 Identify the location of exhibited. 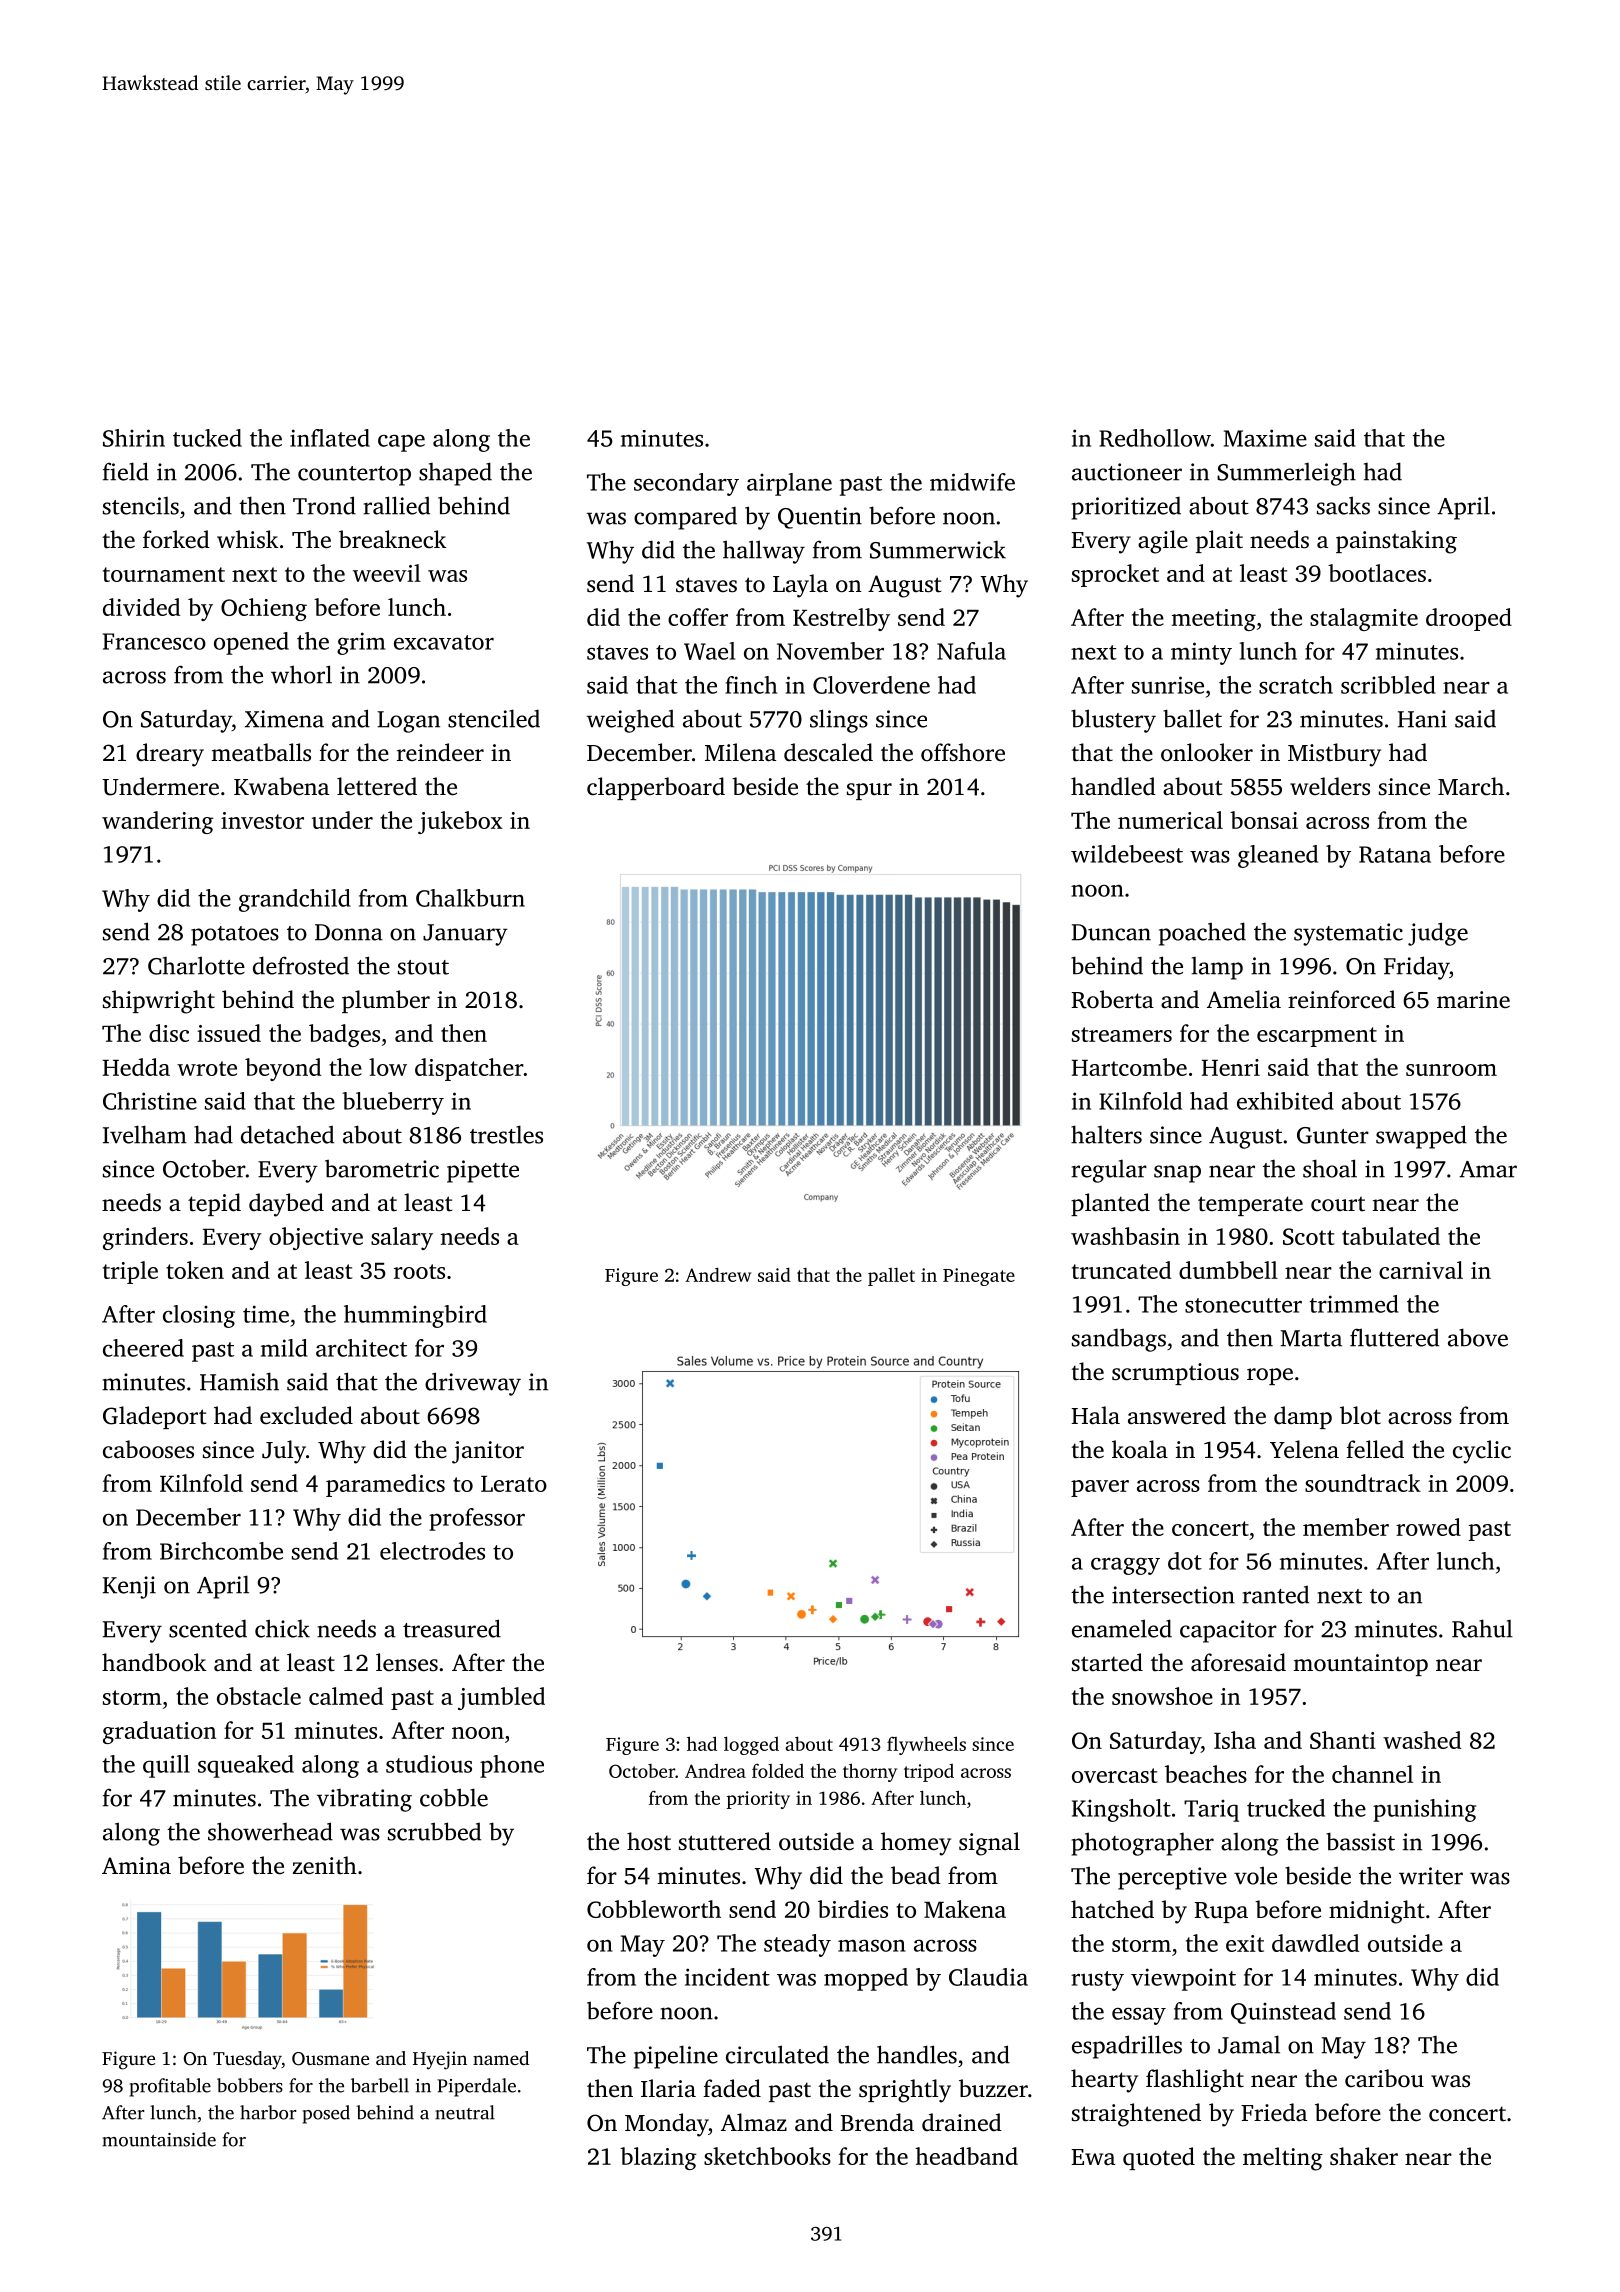
(1285, 1101).
